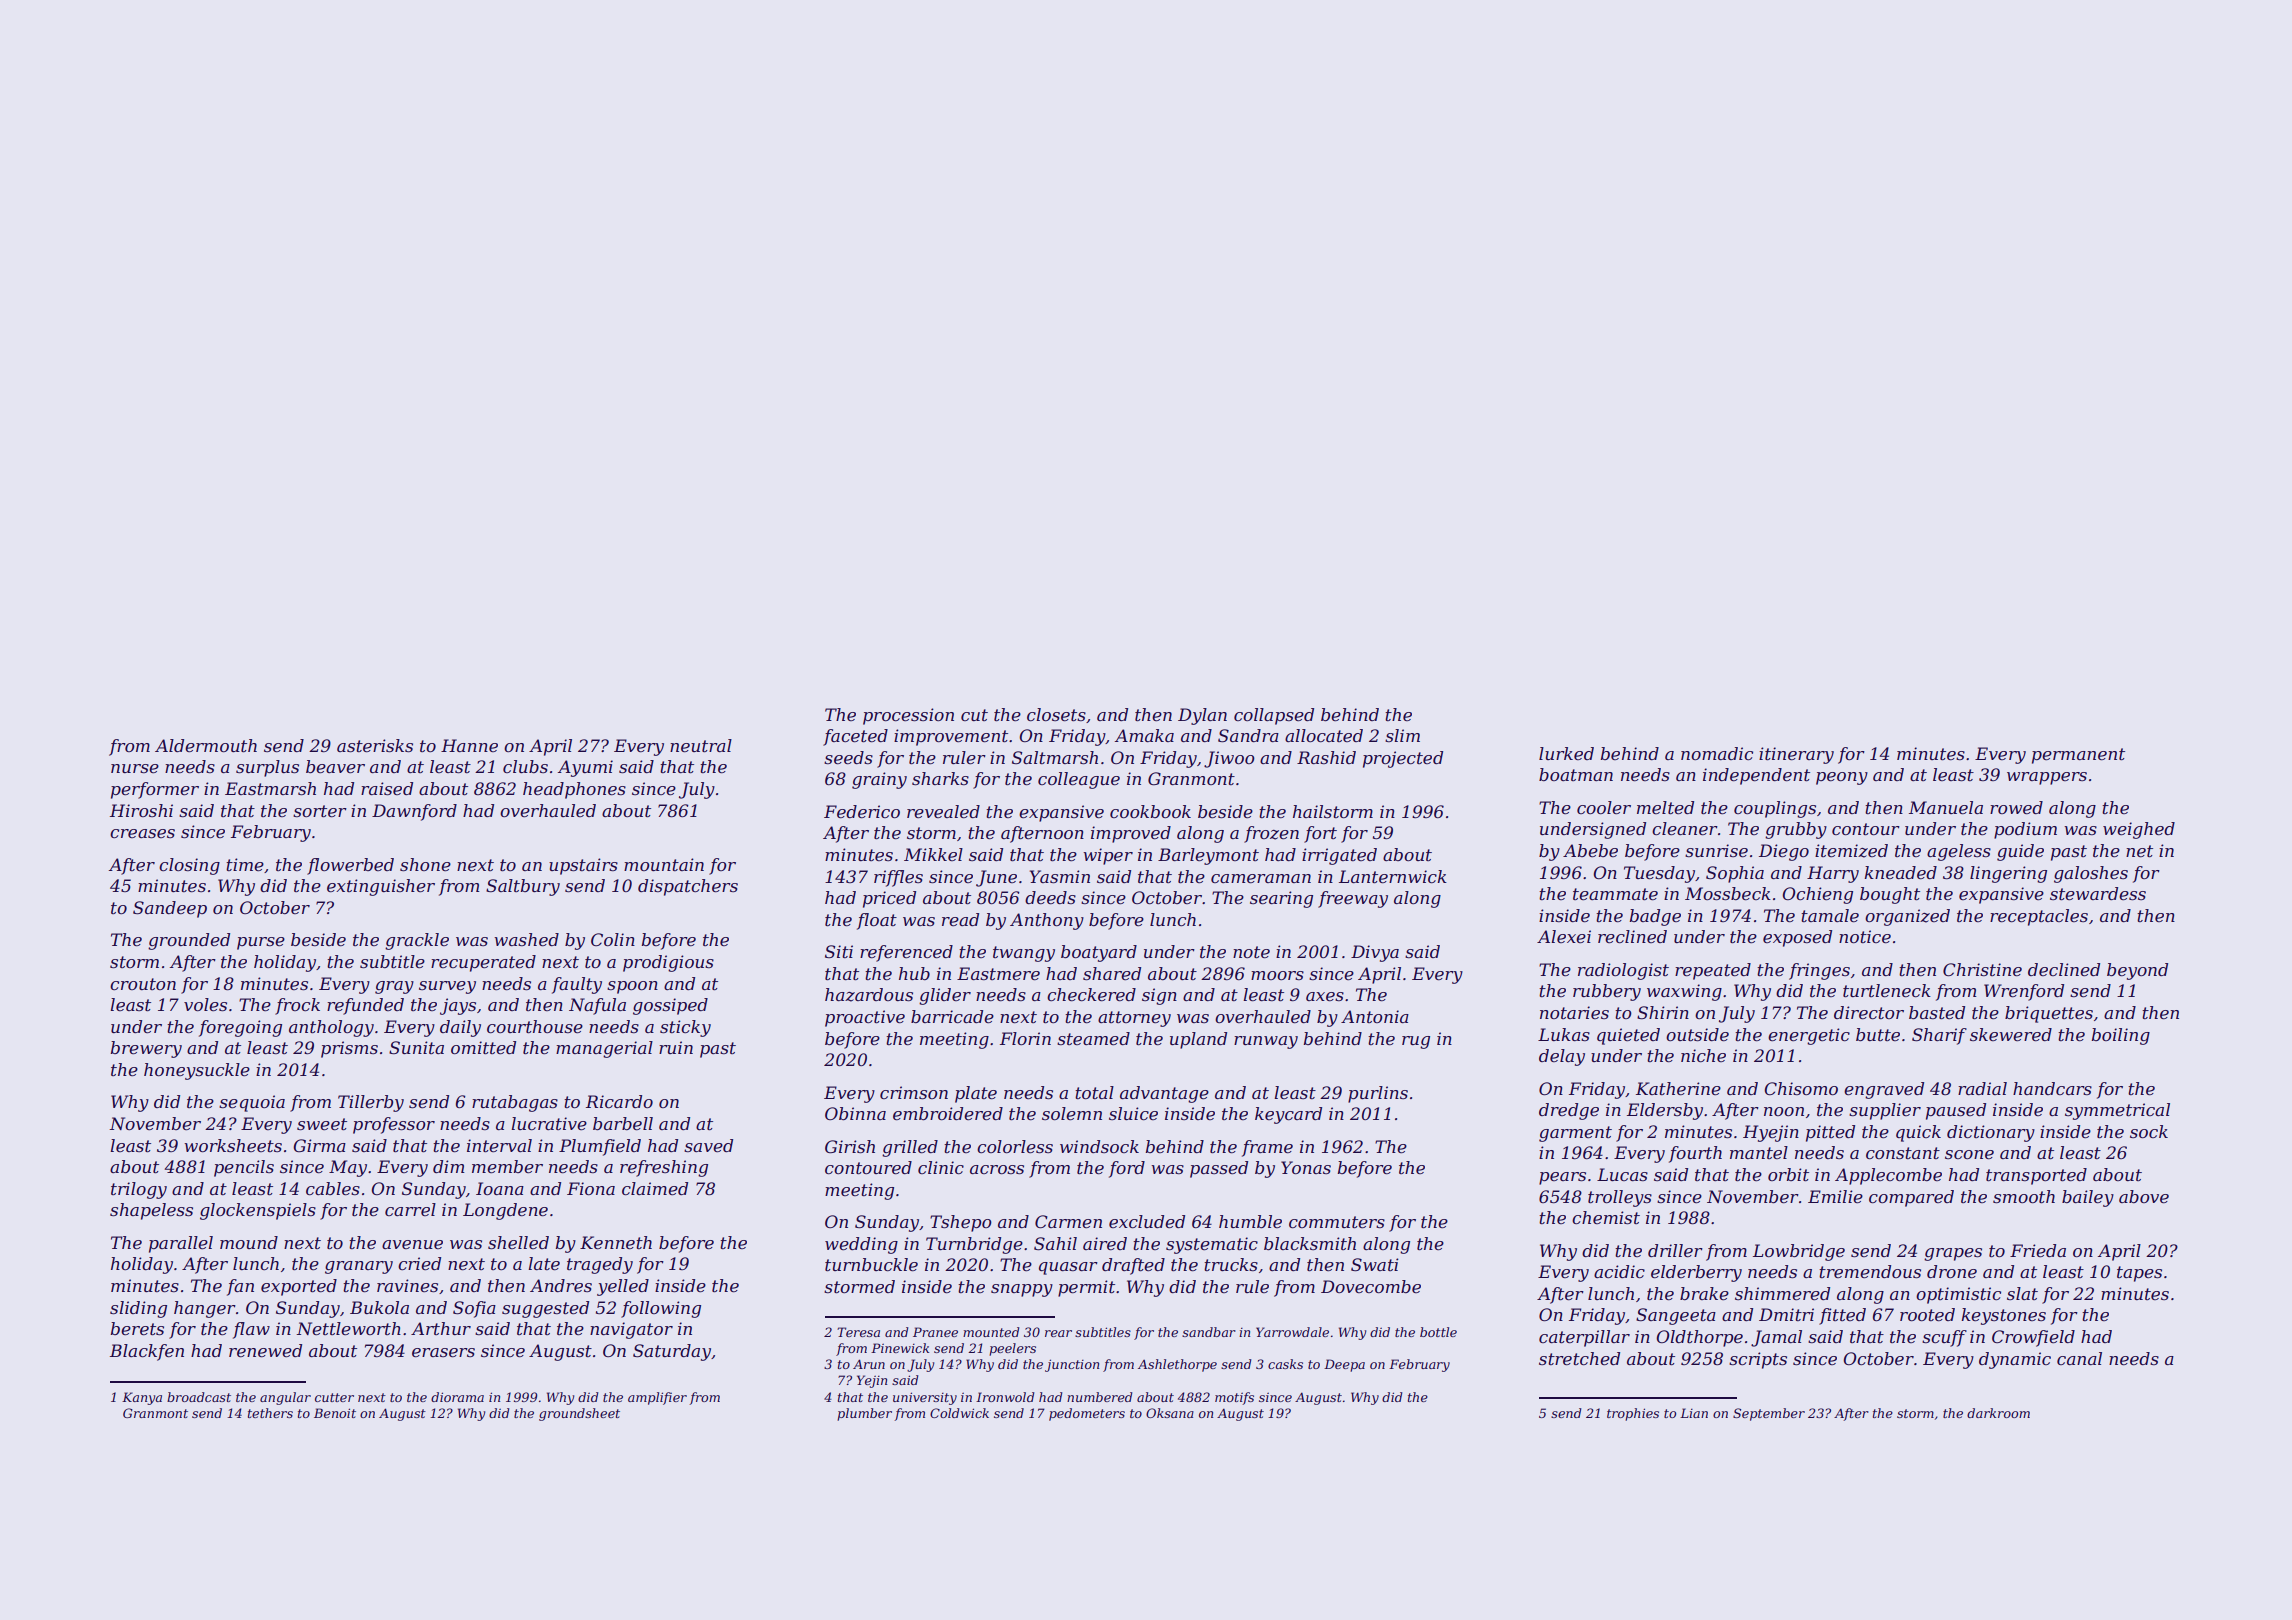 The image size is (2292, 1620). Describe the element at coordinates (270, 1413) in the screenshot. I see `tethers` at that location.
